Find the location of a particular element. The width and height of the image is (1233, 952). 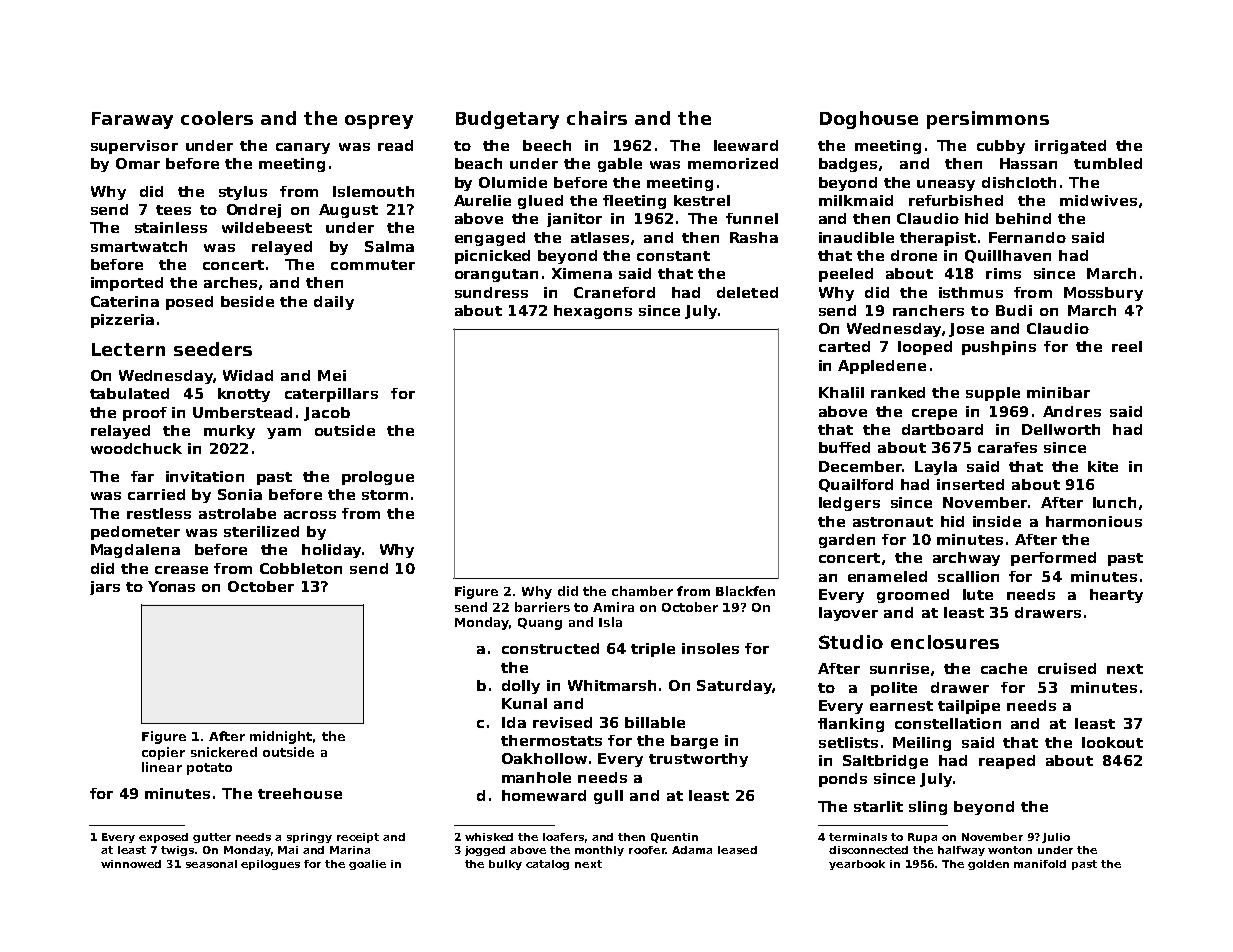

Faraway is located at coordinates (132, 120).
